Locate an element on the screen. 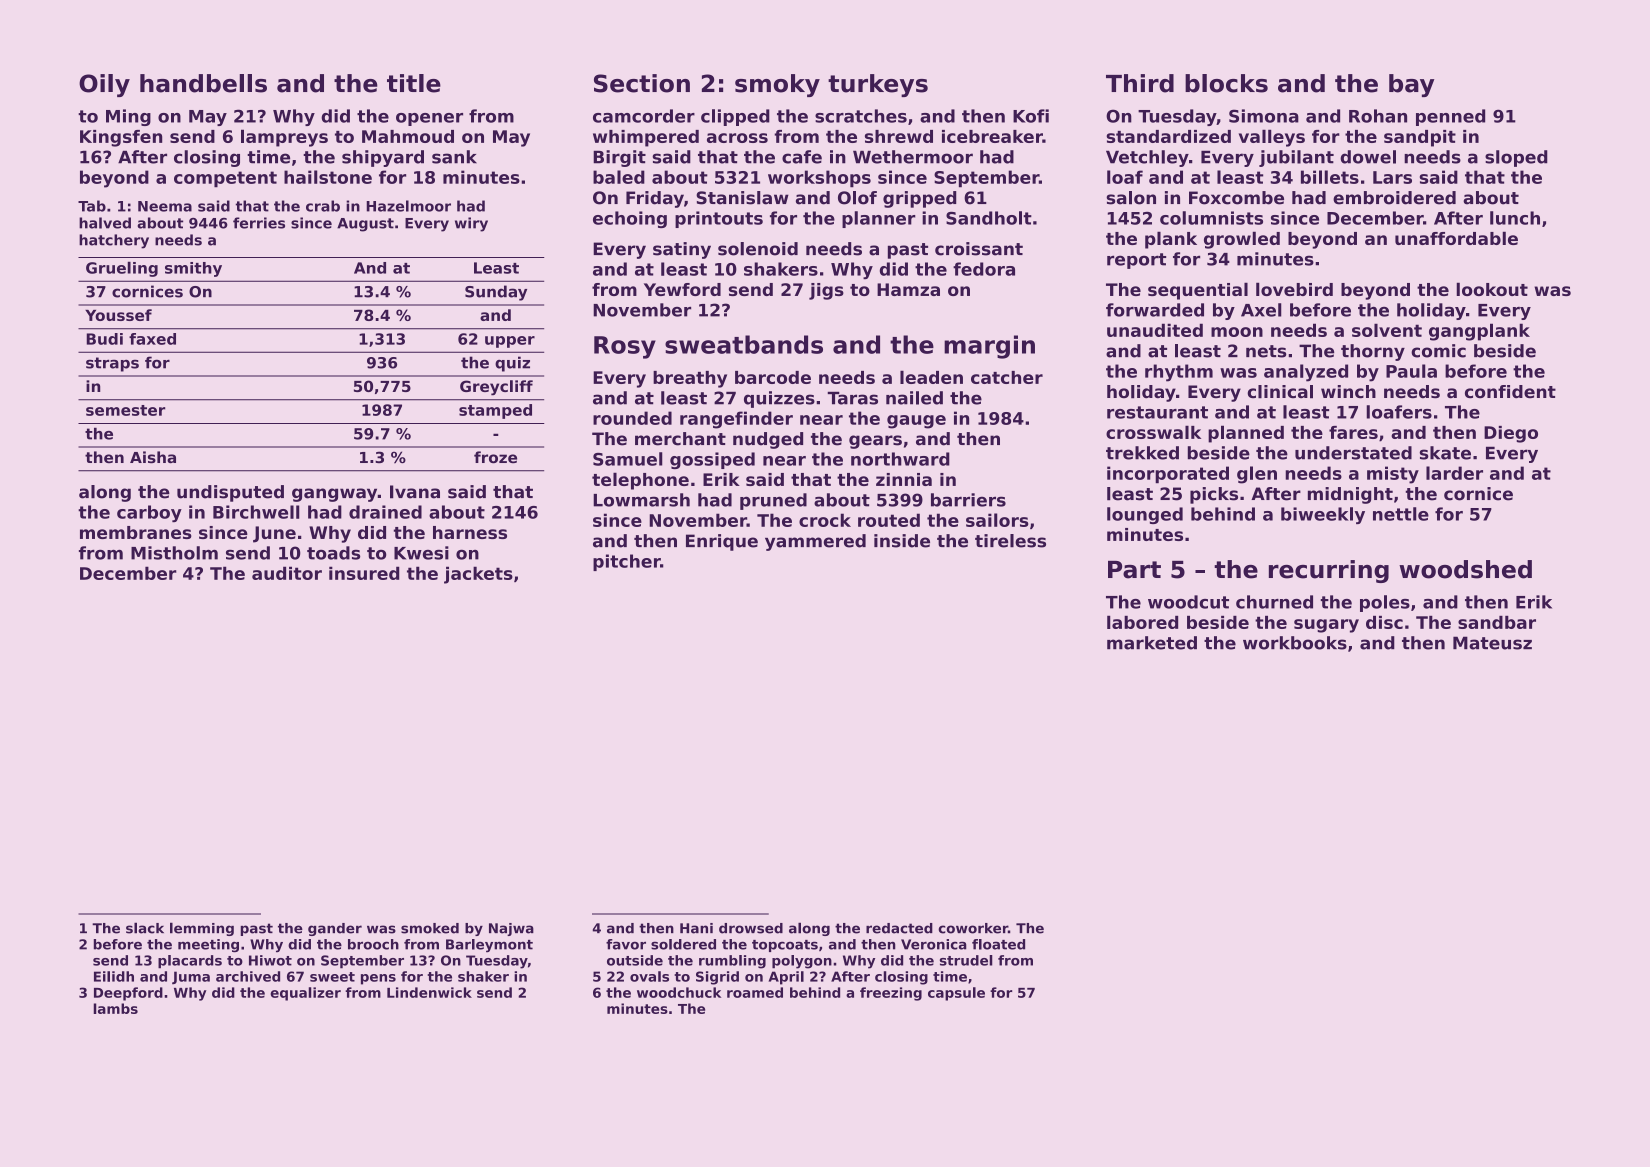  workbooks is located at coordinates (1295, 643).
